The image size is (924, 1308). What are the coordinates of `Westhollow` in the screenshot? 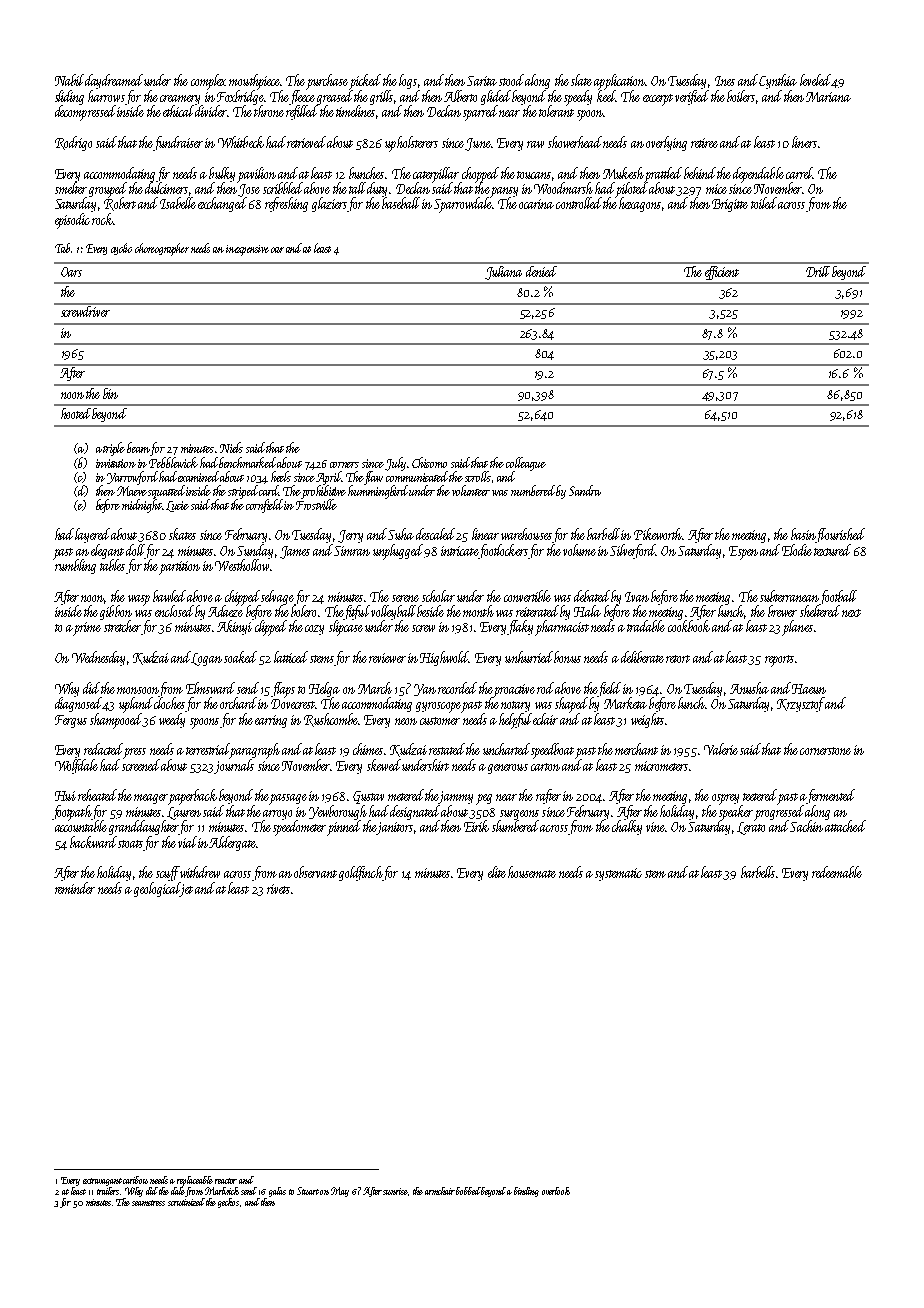 It's located at (242, 565).
